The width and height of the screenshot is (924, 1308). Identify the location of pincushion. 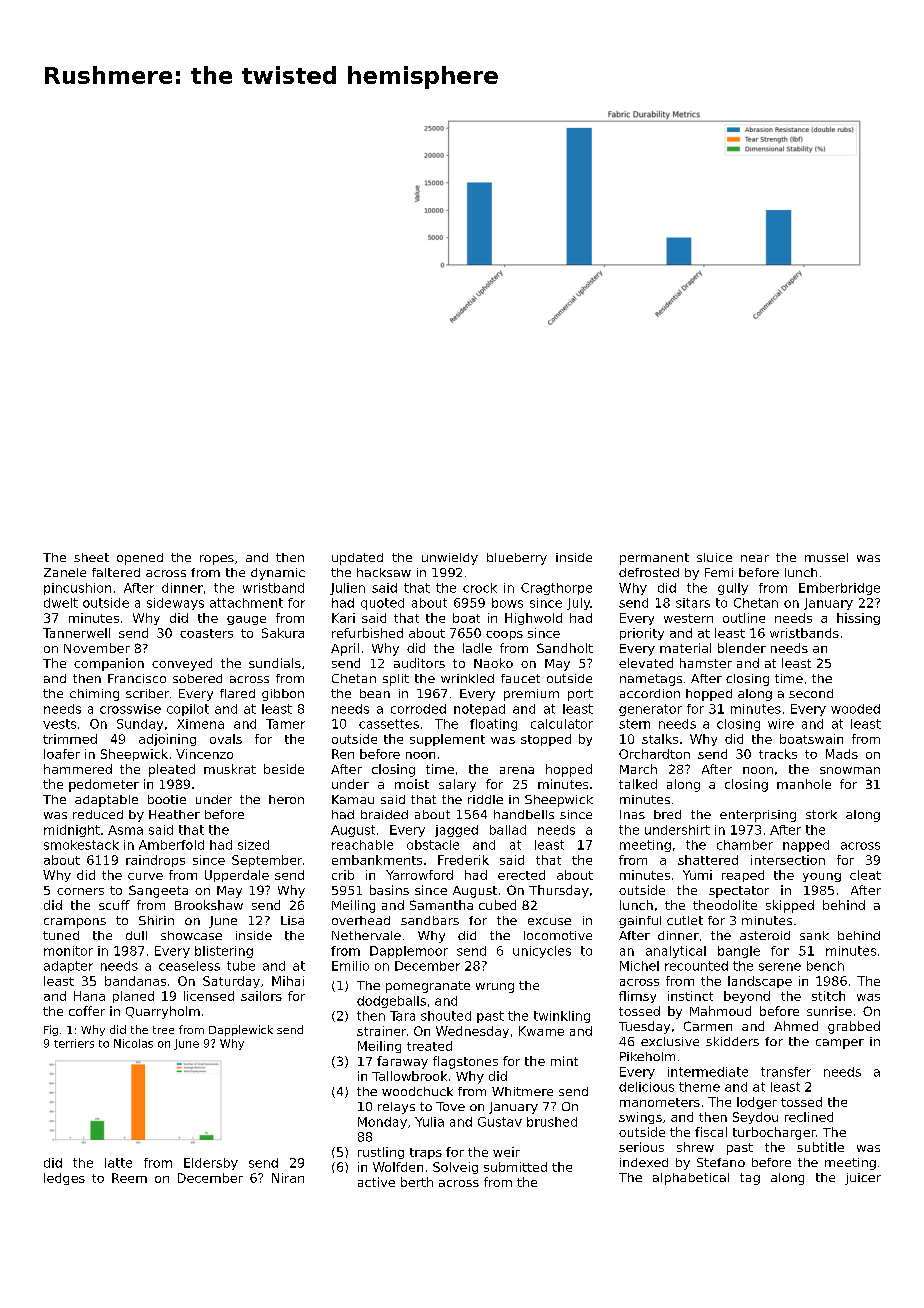
(77, 589).
